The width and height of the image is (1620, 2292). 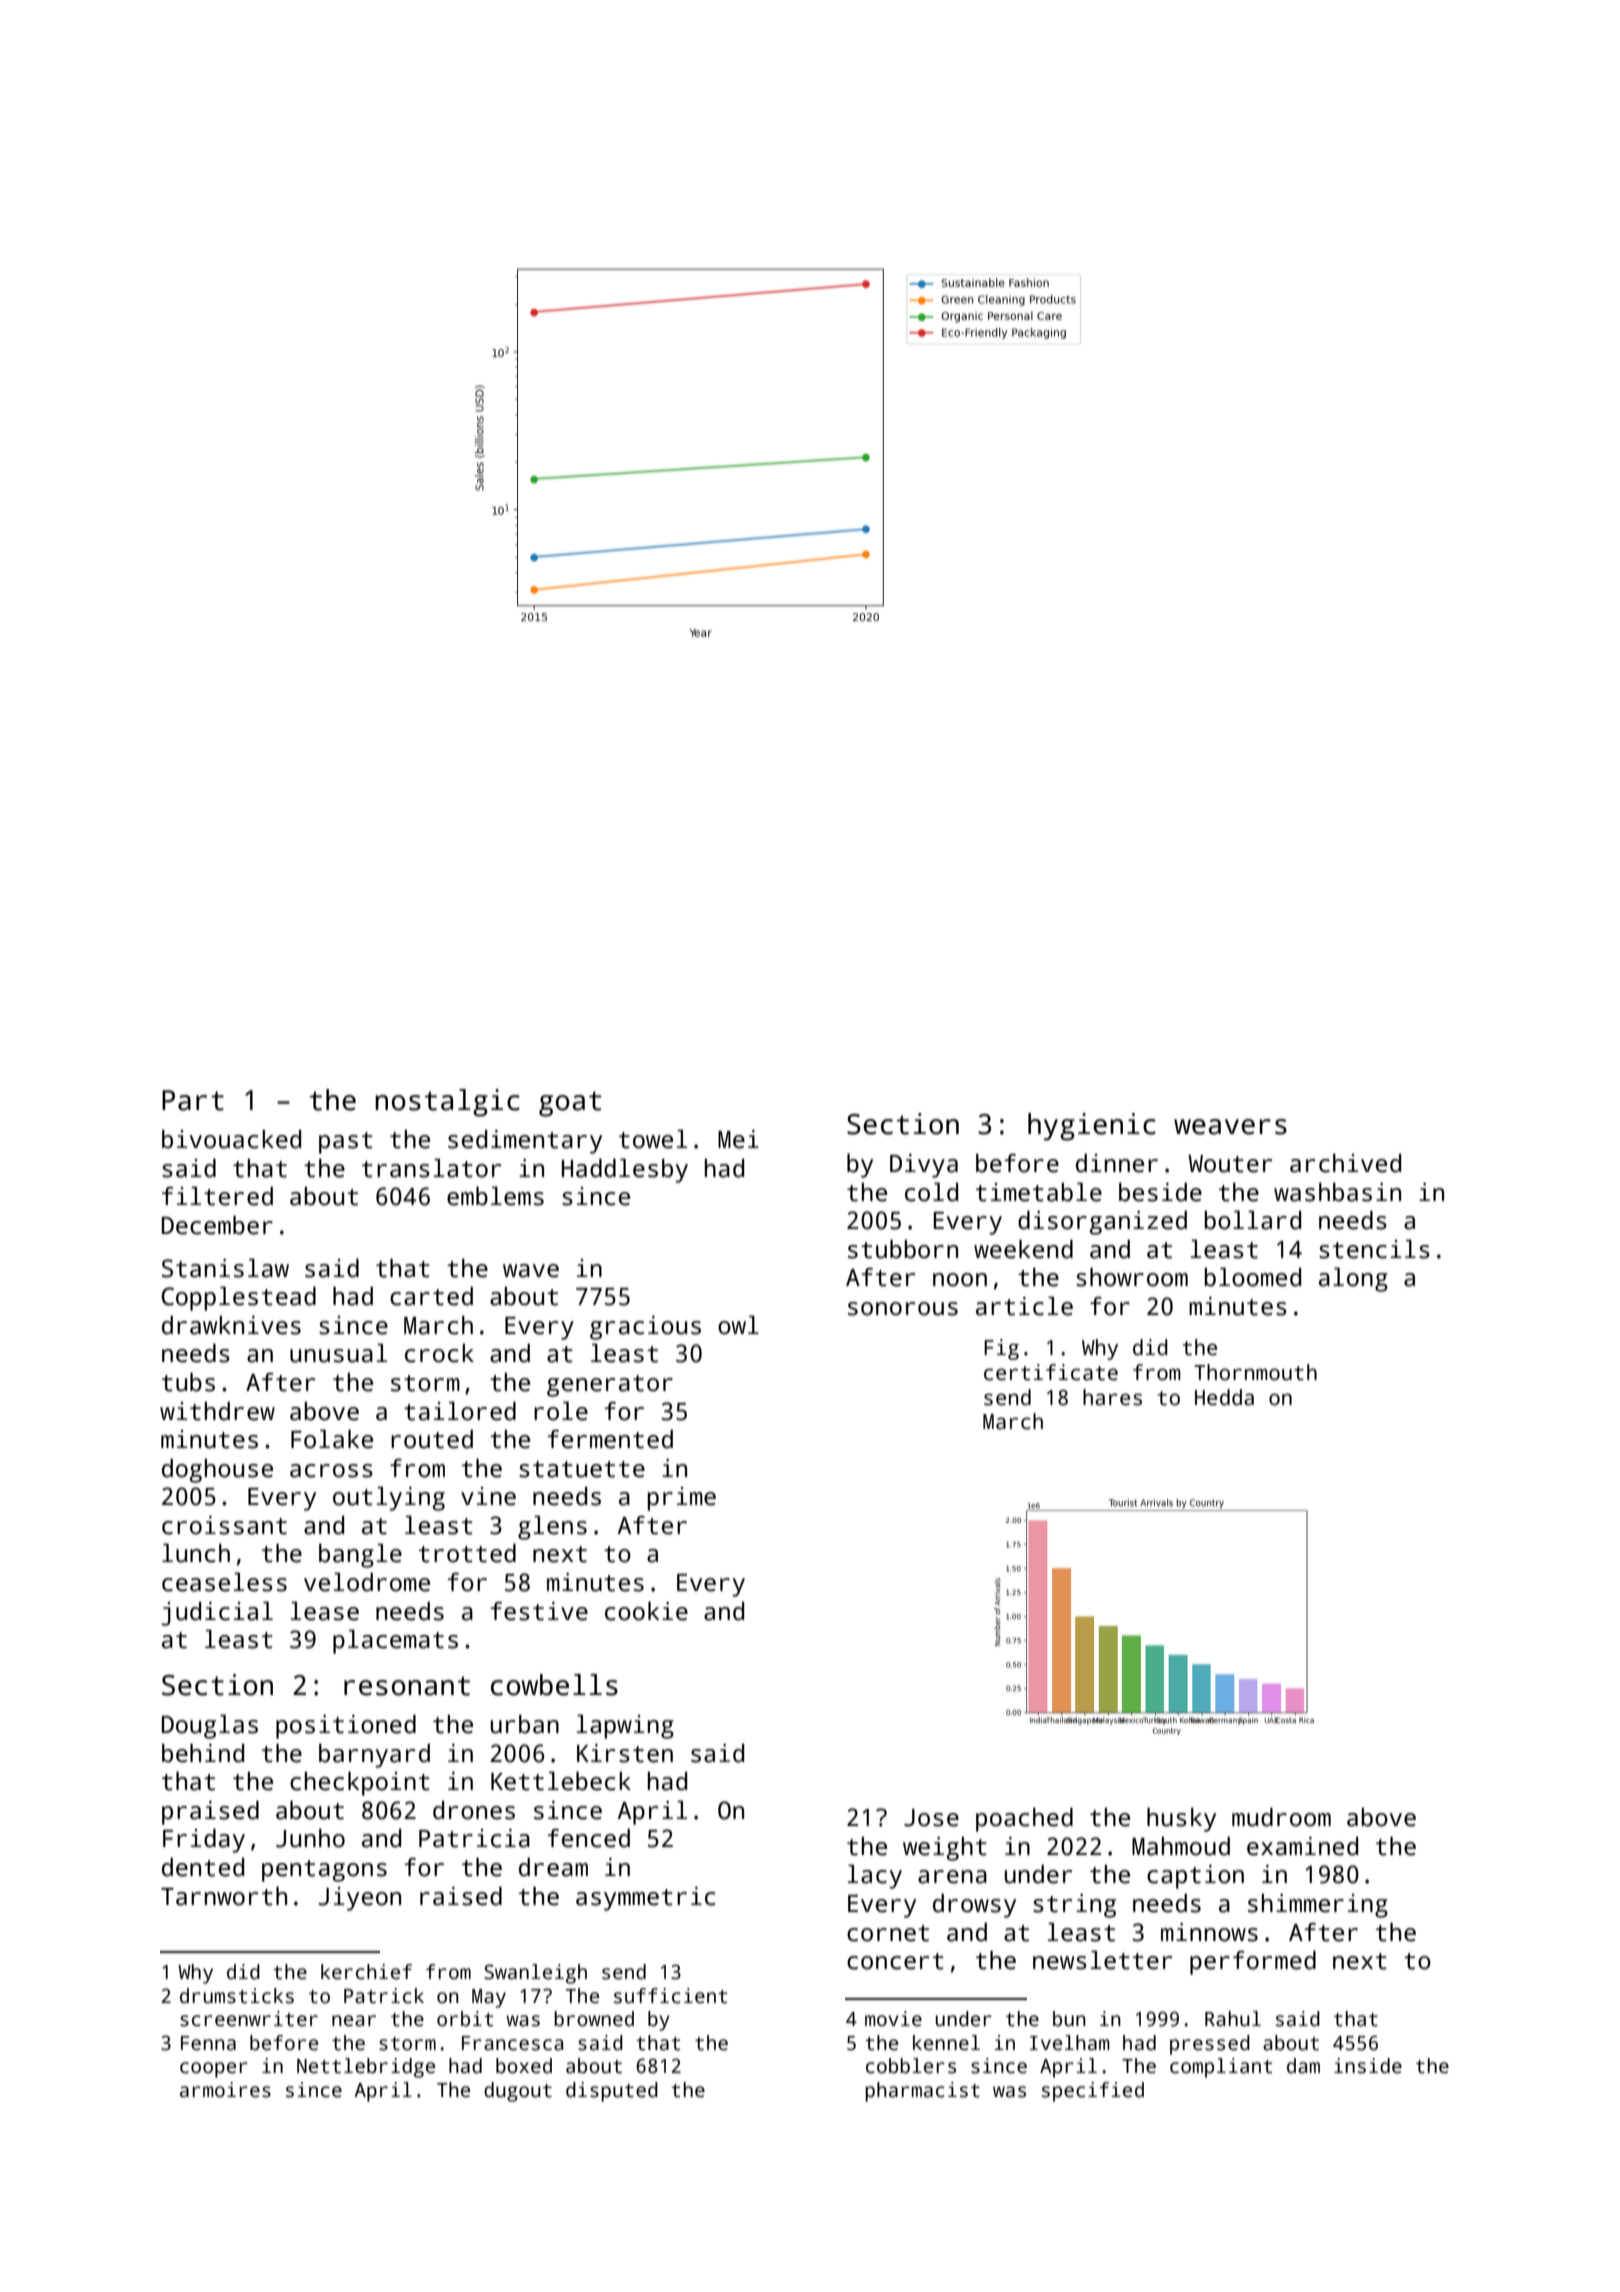 What do you see at coordinates (1281, 1817) in the image?
I see `mudroom` at bounding box center [1281, 1817].
